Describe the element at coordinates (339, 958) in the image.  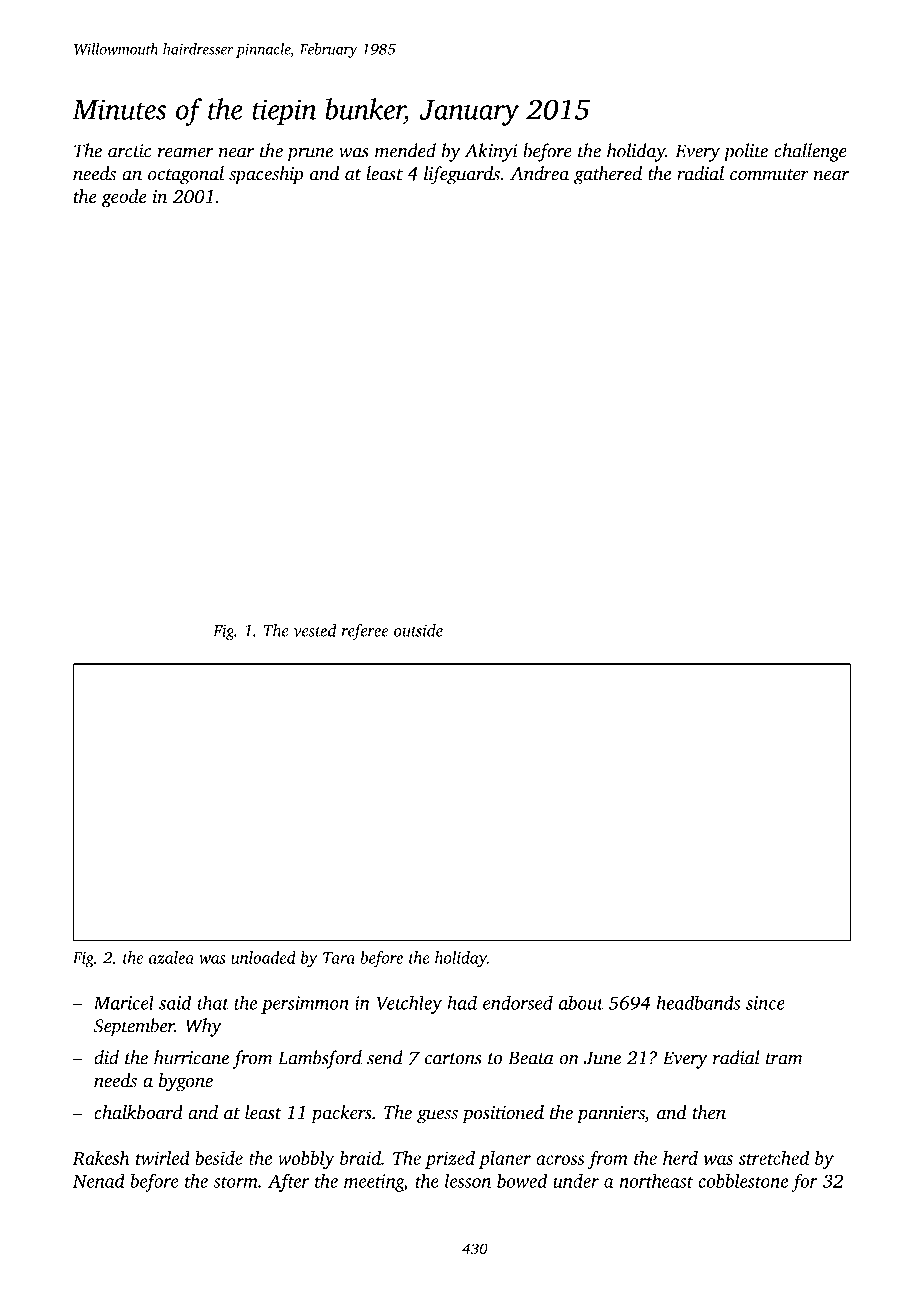
I see `Tara` at that location.
